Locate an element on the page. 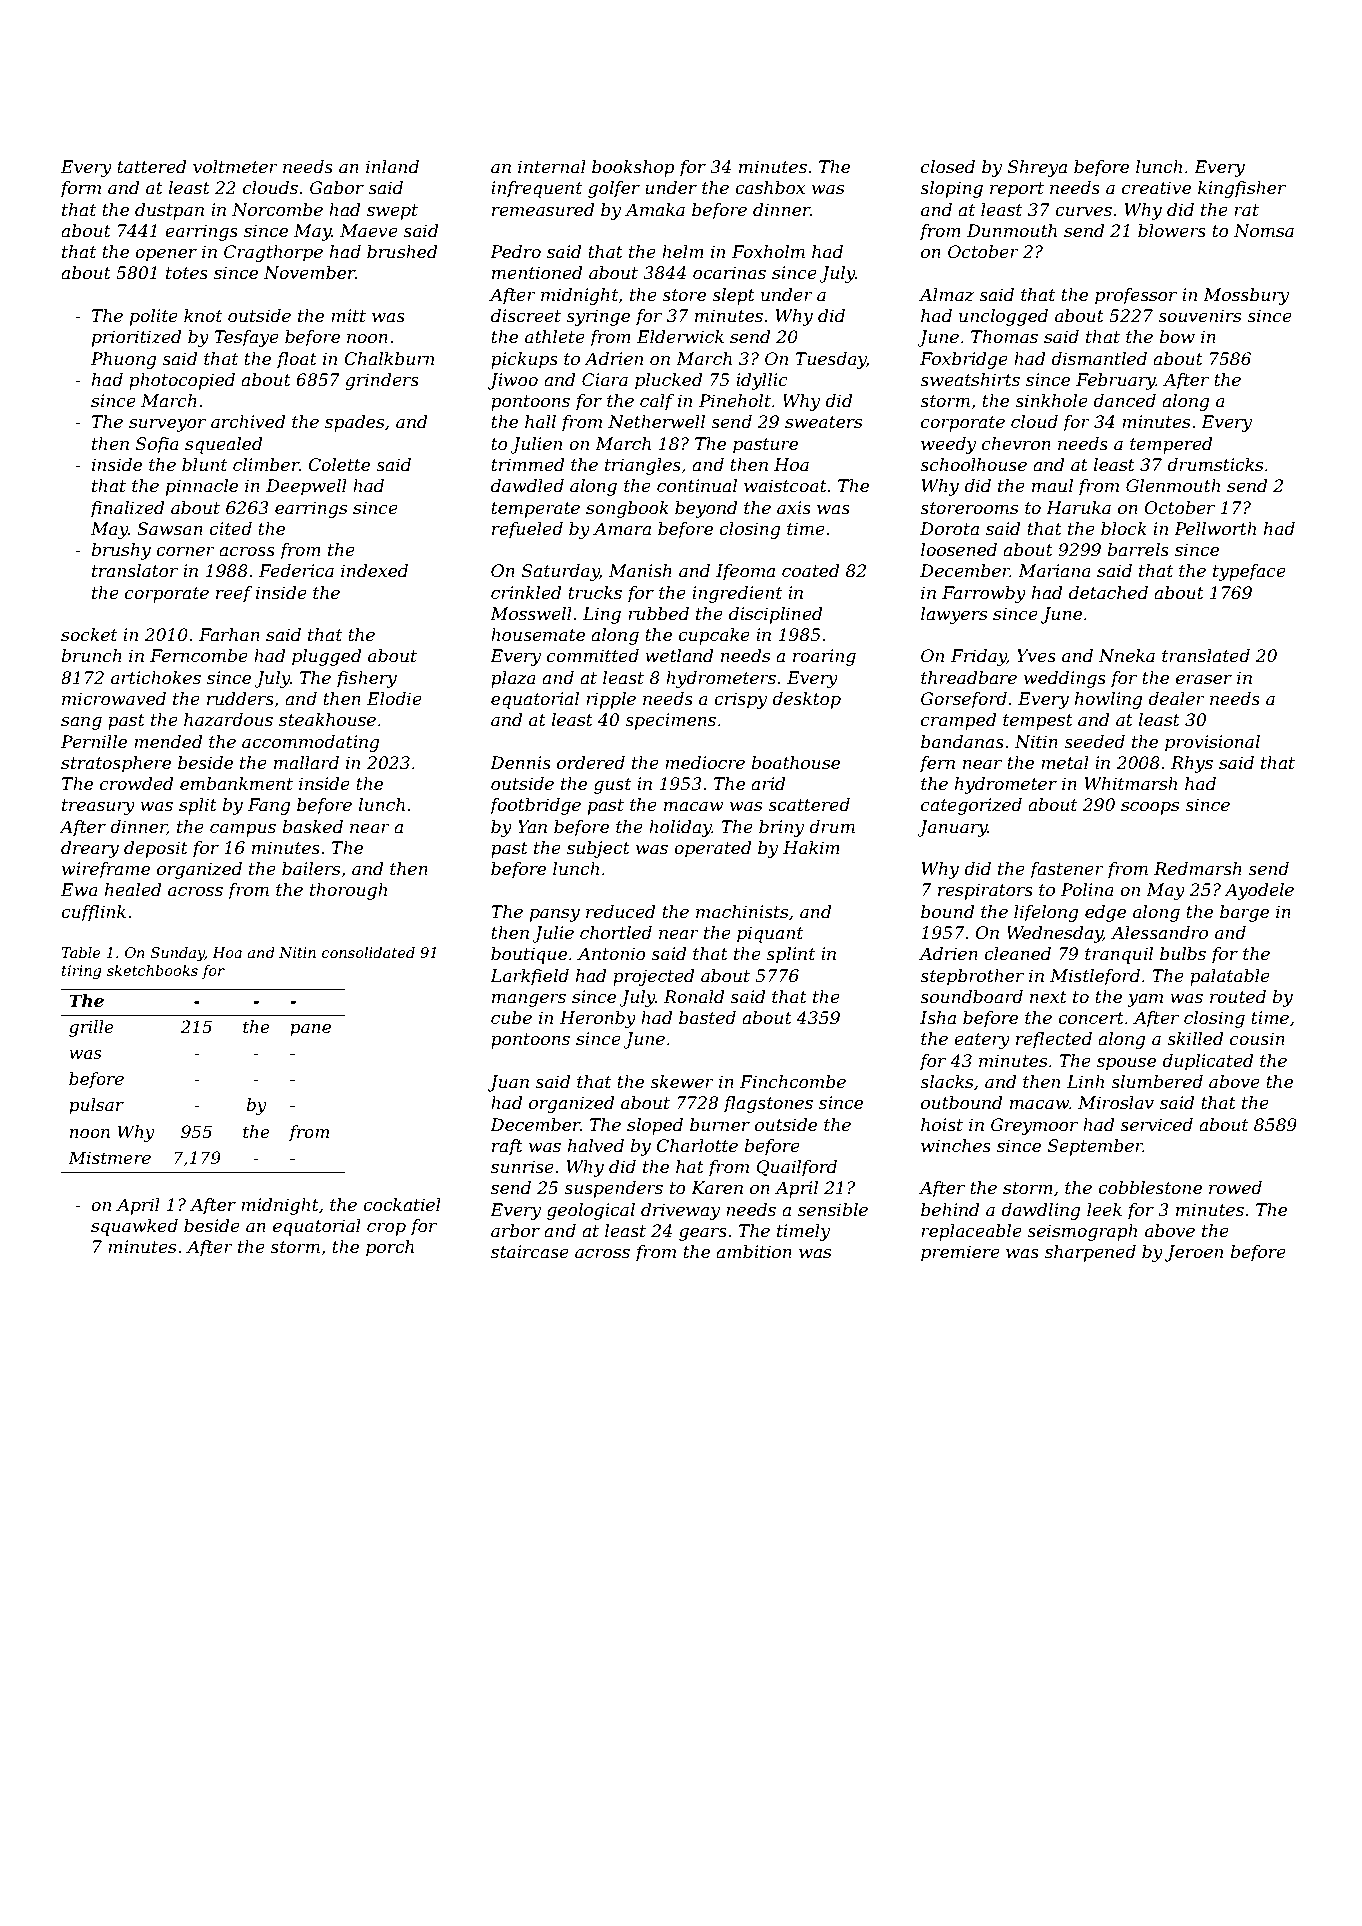  porch is located at coordinates (390, 1248).
